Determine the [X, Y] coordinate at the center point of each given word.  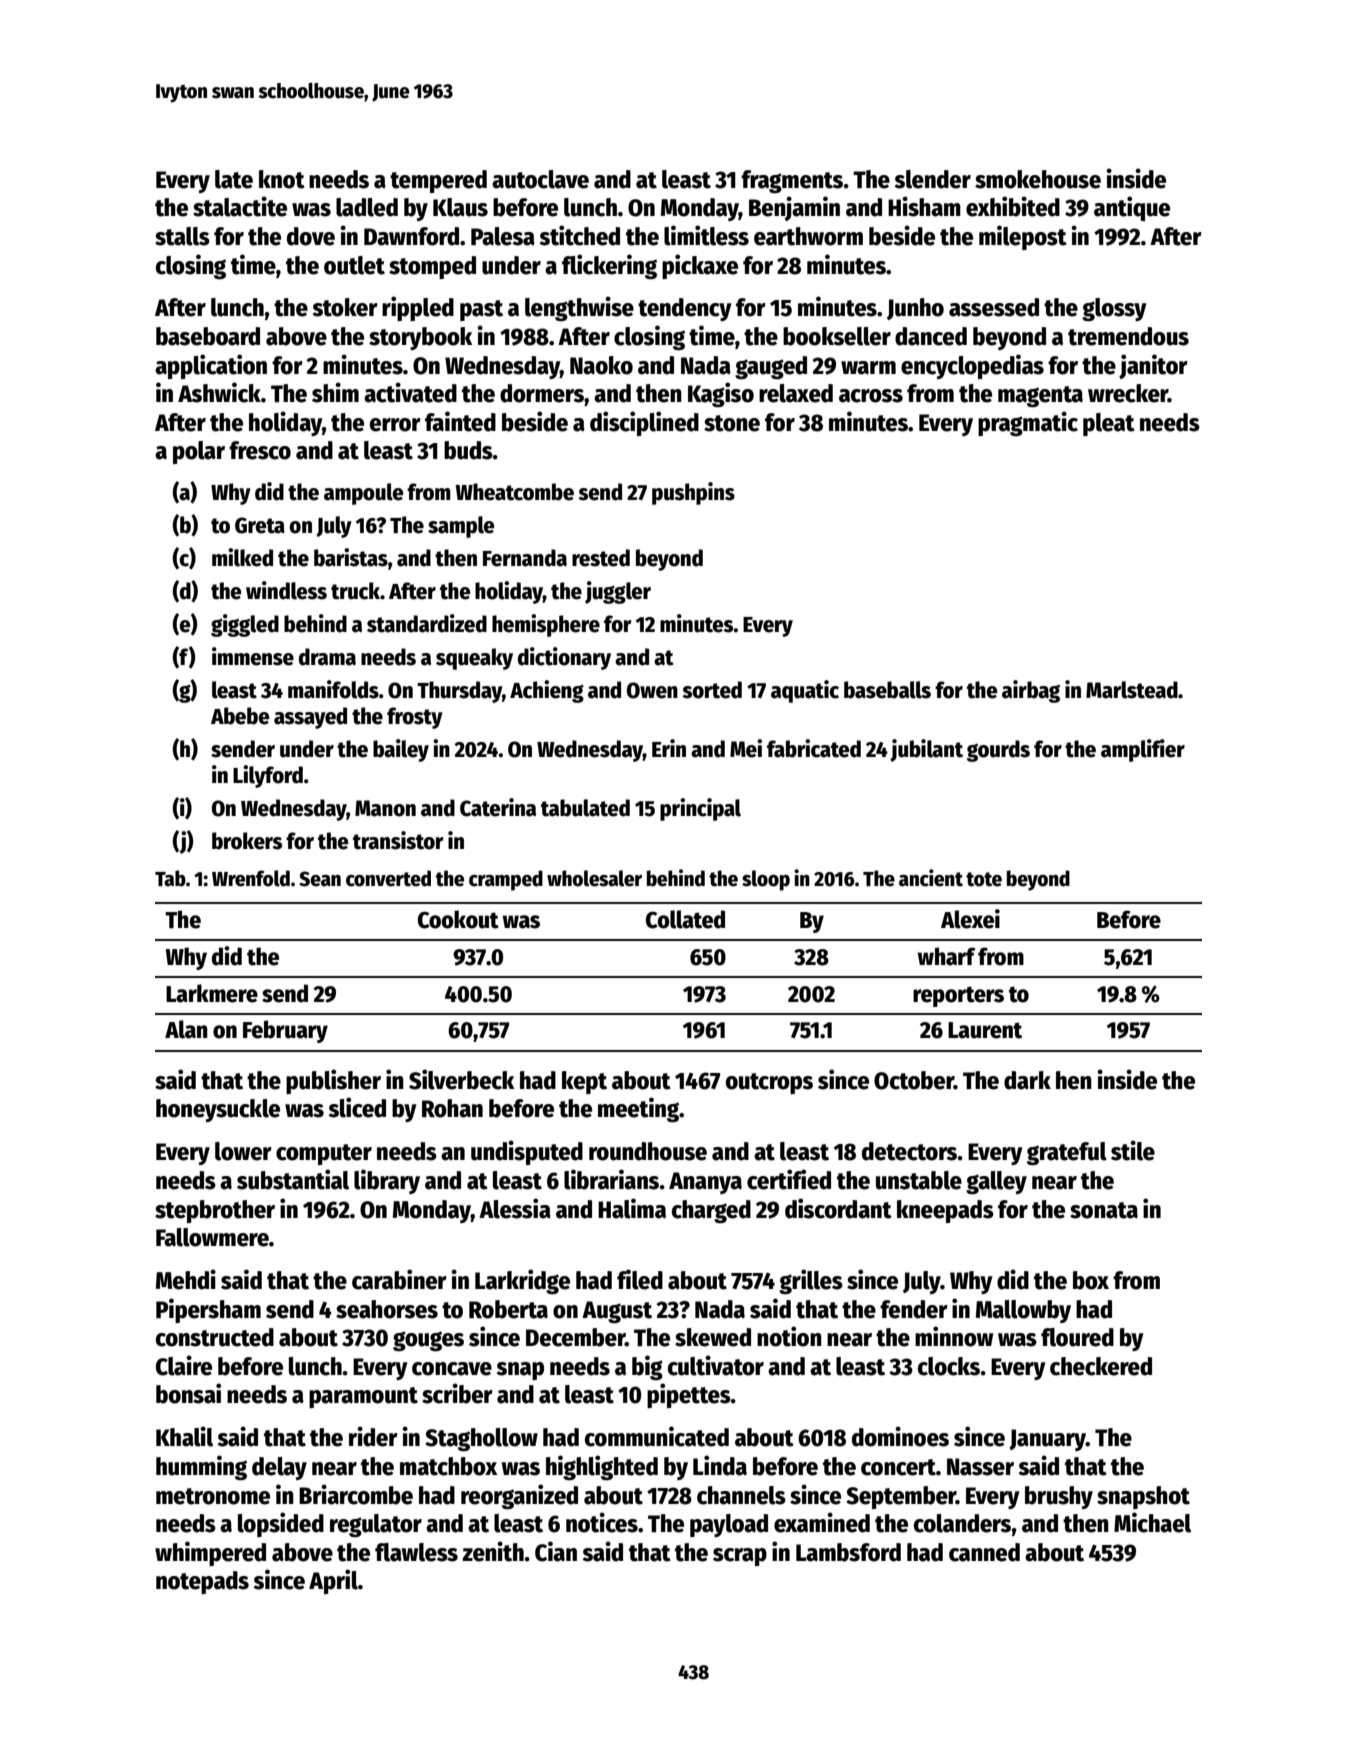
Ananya [705, 1183]
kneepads [945, 1211]
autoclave [540, 179]
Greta [260, 525]
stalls [182, 236]
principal [700, 809]
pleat [1109, 424]
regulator [376, 1525]
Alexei [970, 919]
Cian [556, 1551]
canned [984, 1552]
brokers [247, 841]
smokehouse [1038, 179]
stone [732, 423]
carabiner [399, 1279]
